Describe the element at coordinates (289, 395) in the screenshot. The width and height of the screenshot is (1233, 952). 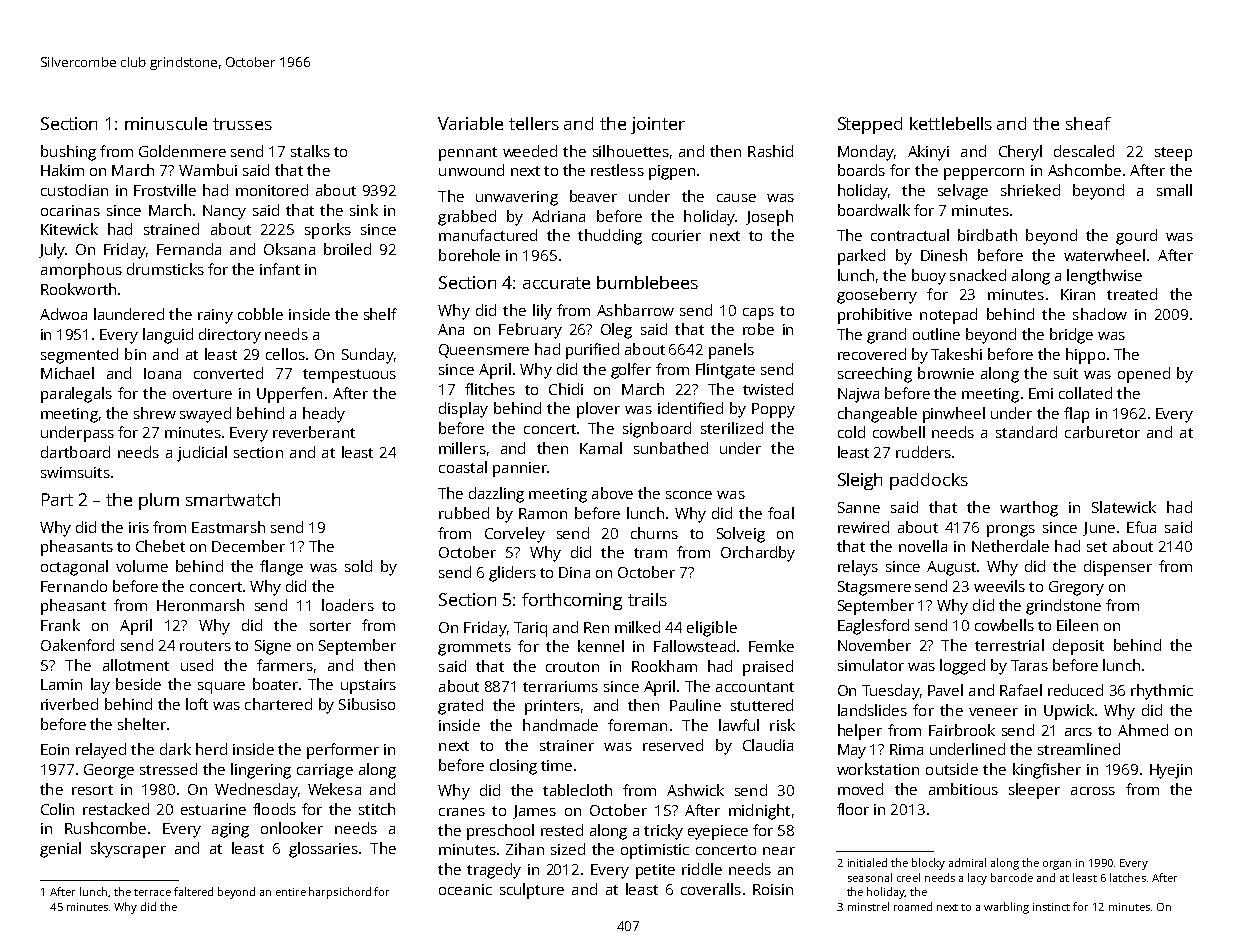
I see `Upperfen` at that location.
